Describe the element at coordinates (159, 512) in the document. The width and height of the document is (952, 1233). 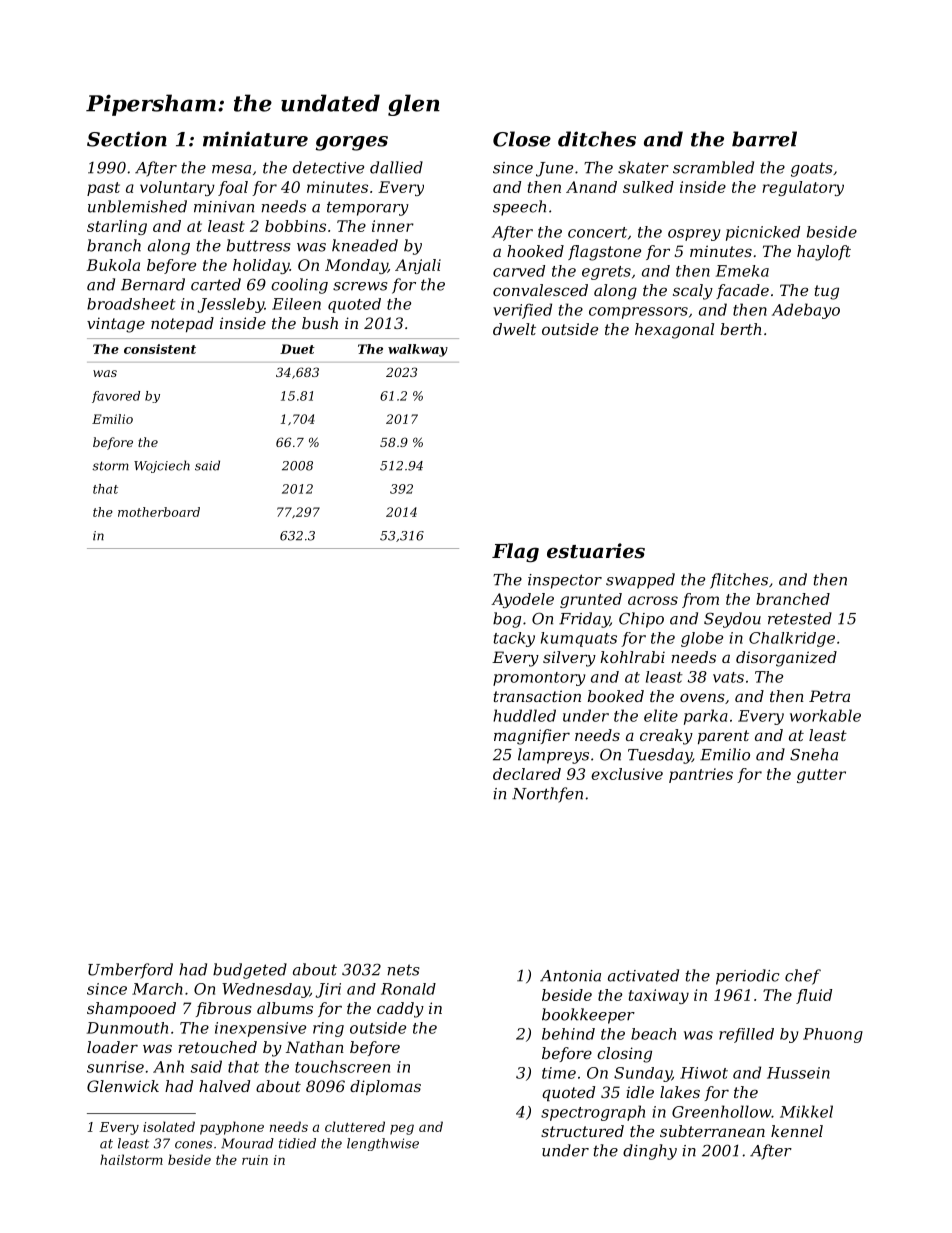
I see `motherboard` at that location.
